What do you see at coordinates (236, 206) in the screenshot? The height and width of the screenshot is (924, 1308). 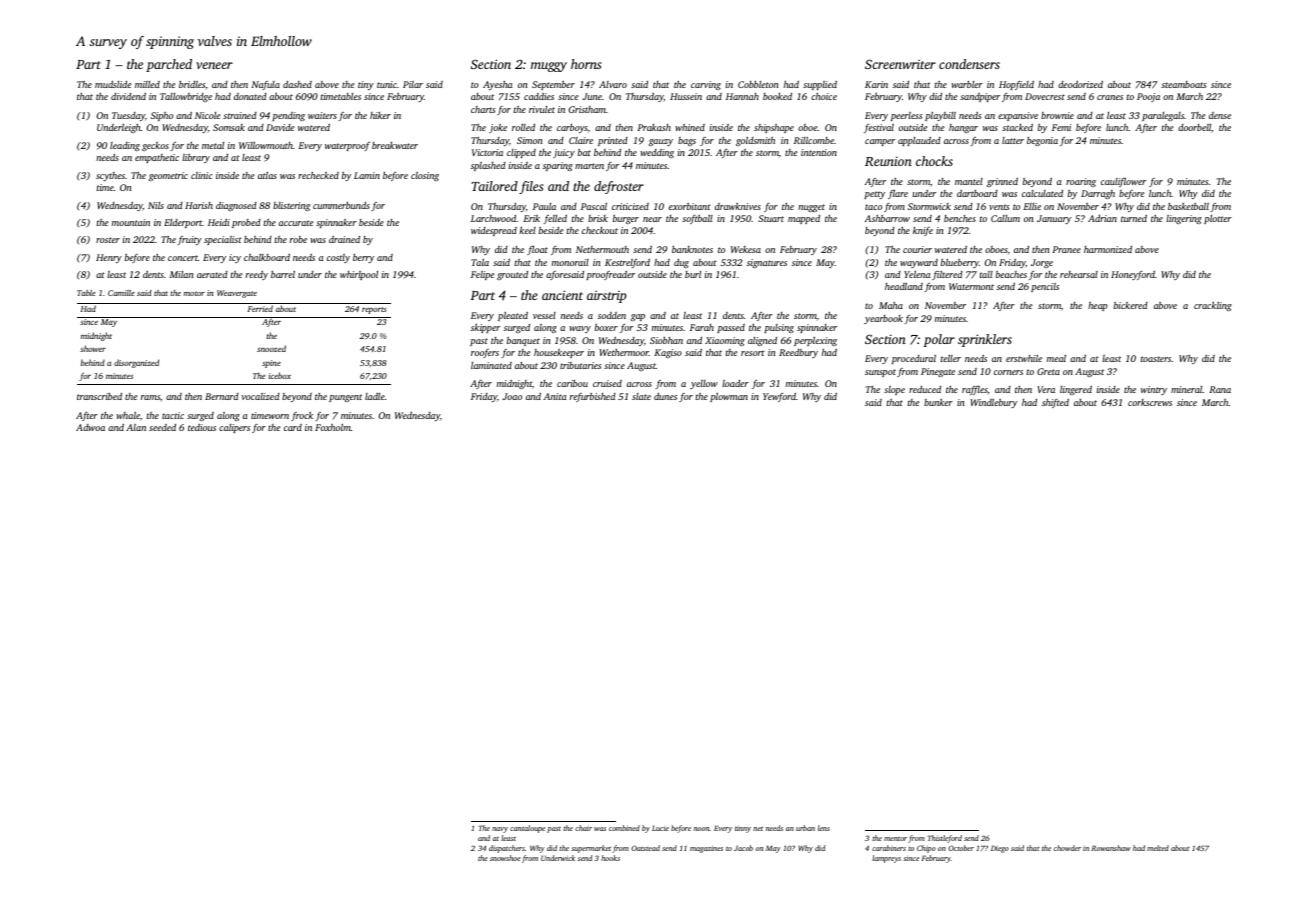 I see `diagnosed` at bounding box center [236, 206].
